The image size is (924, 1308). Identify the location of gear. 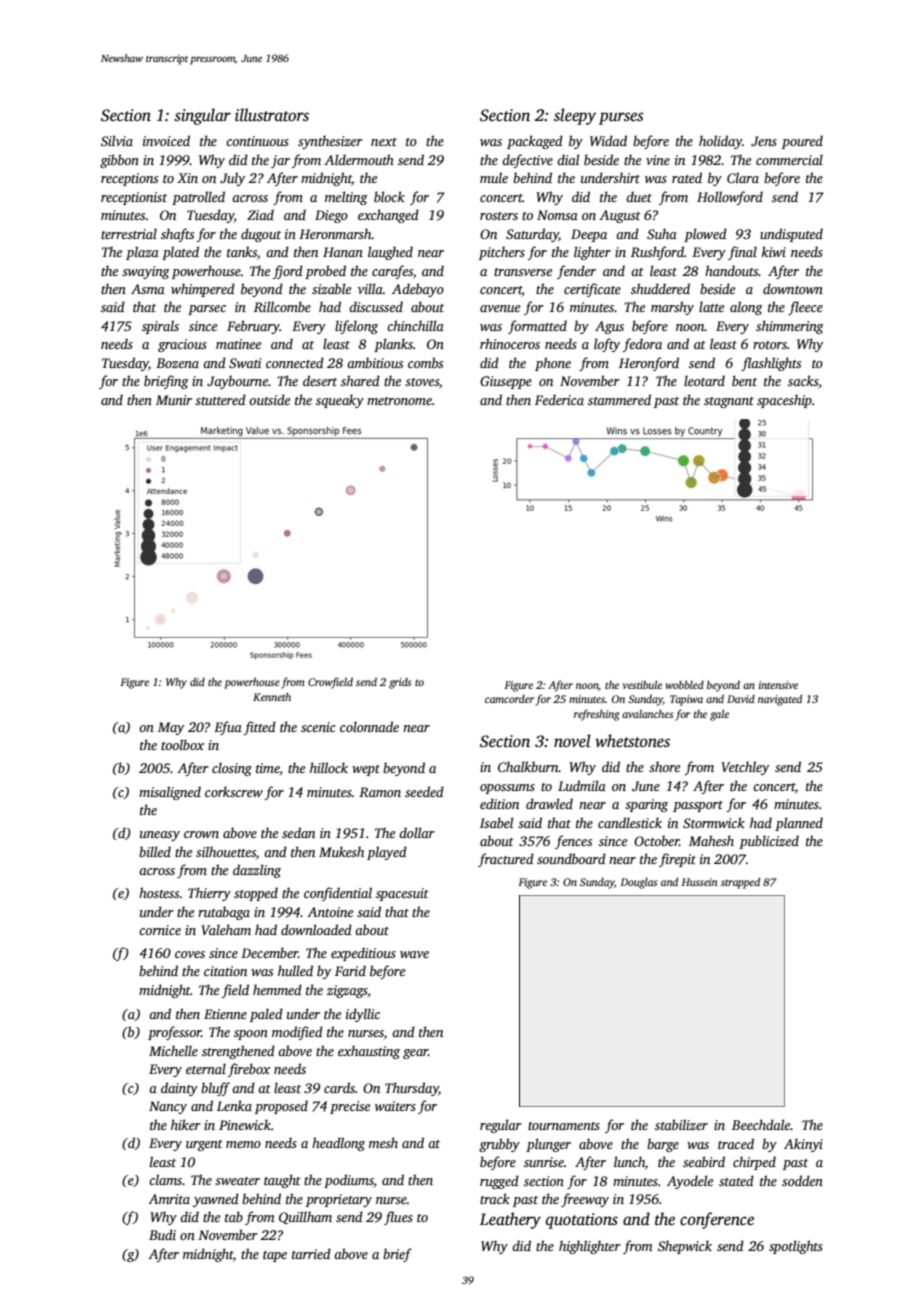
(415, 1054).
